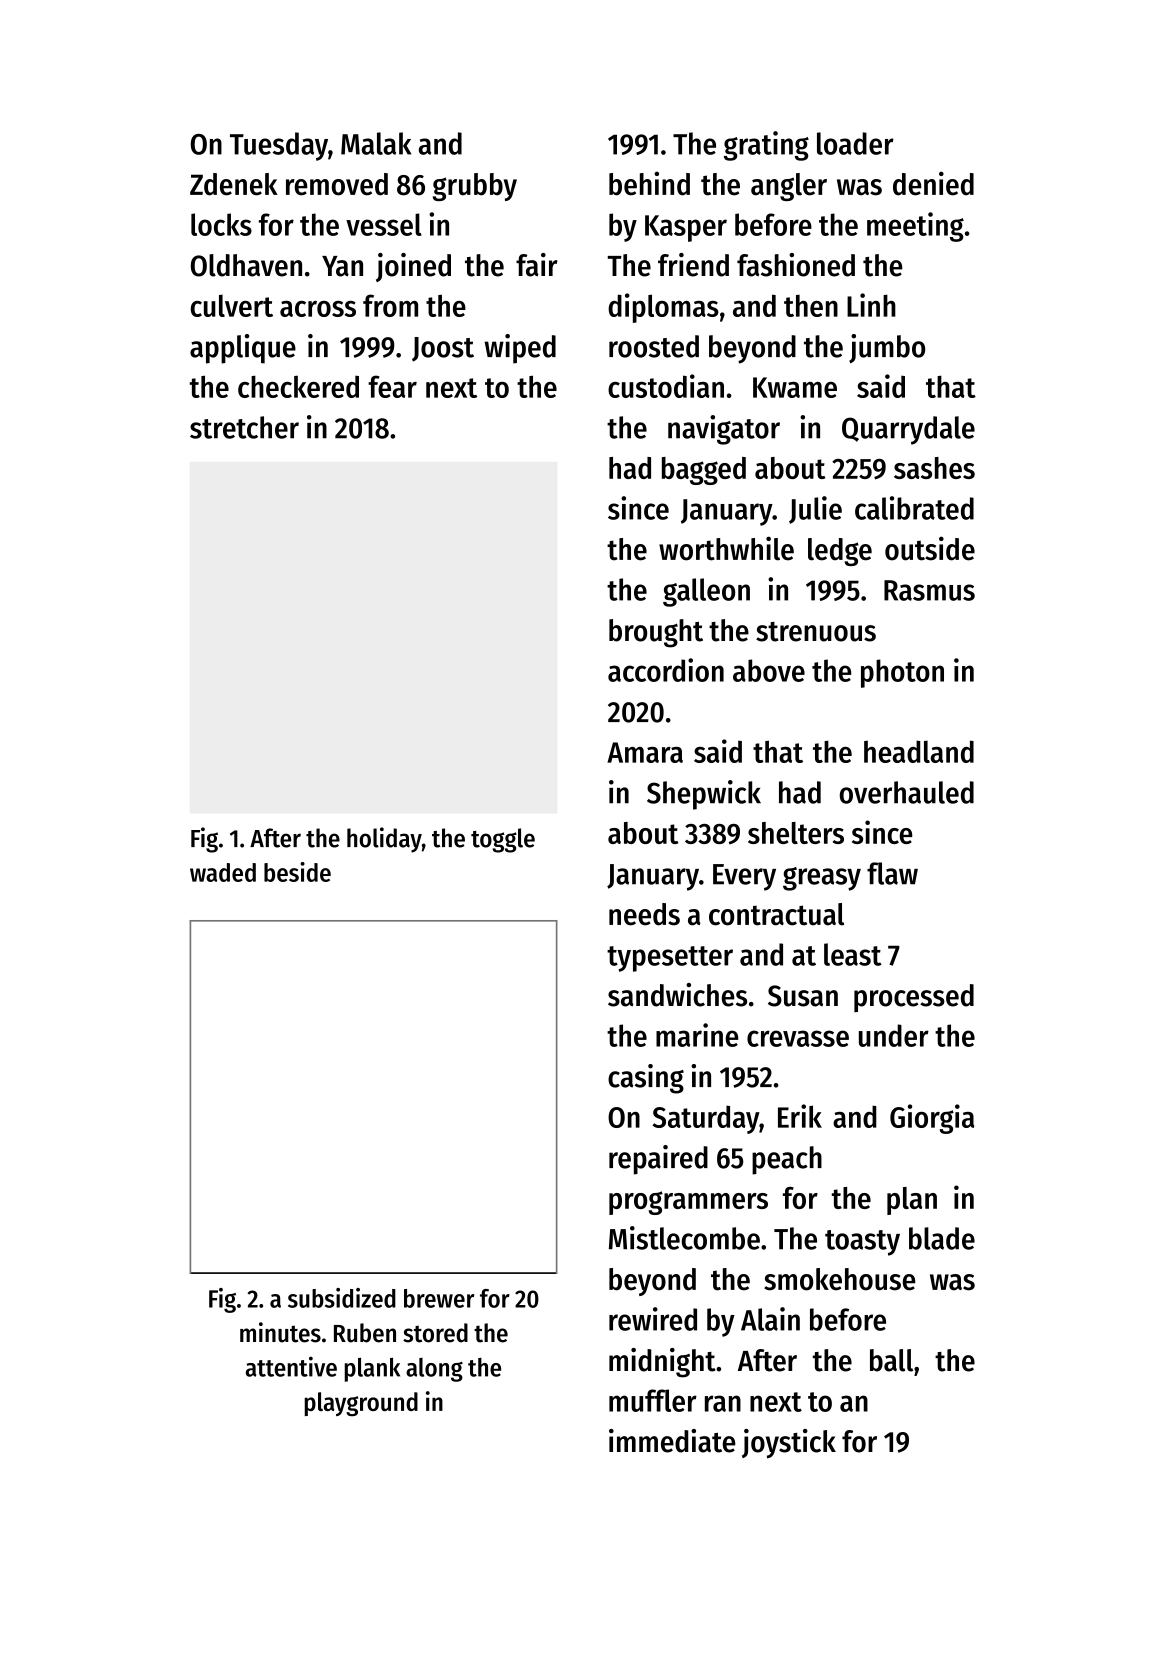  What do you see at coordinates (789, 1444) in the page?
I see `joystick` at bounding box center [789, 1444].
